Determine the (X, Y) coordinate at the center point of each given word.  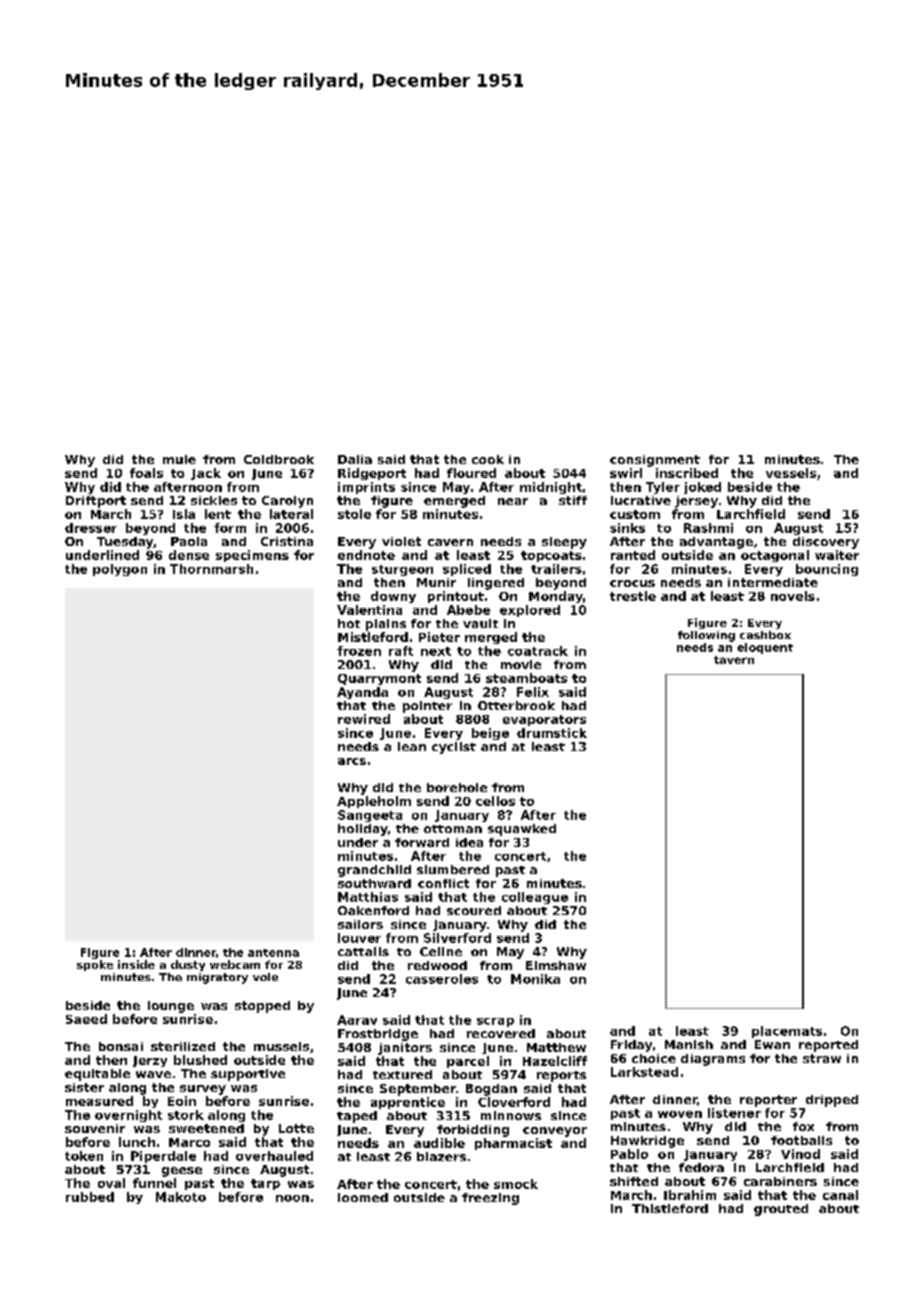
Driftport (96, 502)
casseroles (442, 979)
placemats (787, 1032)
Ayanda (362, 693)
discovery (826, 543)
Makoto (181, 1197)
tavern (734, 660)
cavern (450, 542)
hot (349, 623)
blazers (441, 1156)
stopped (262, 1007)
